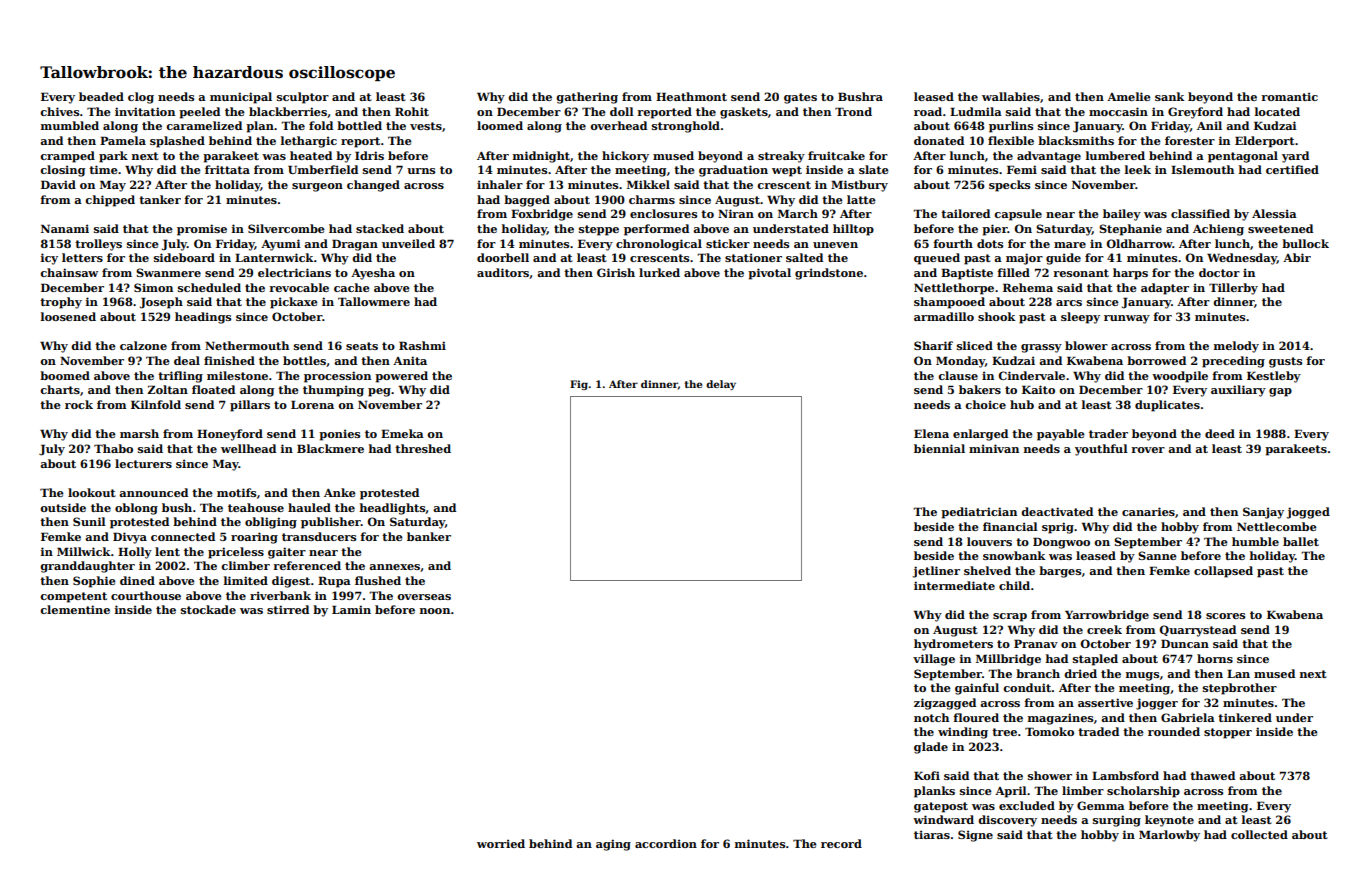 This screenshot has width=1372, height=887. What do you see at coordinates (1180, 377) in the screenshot?
I see `woodpile` at bounding box center [1180, 377].
